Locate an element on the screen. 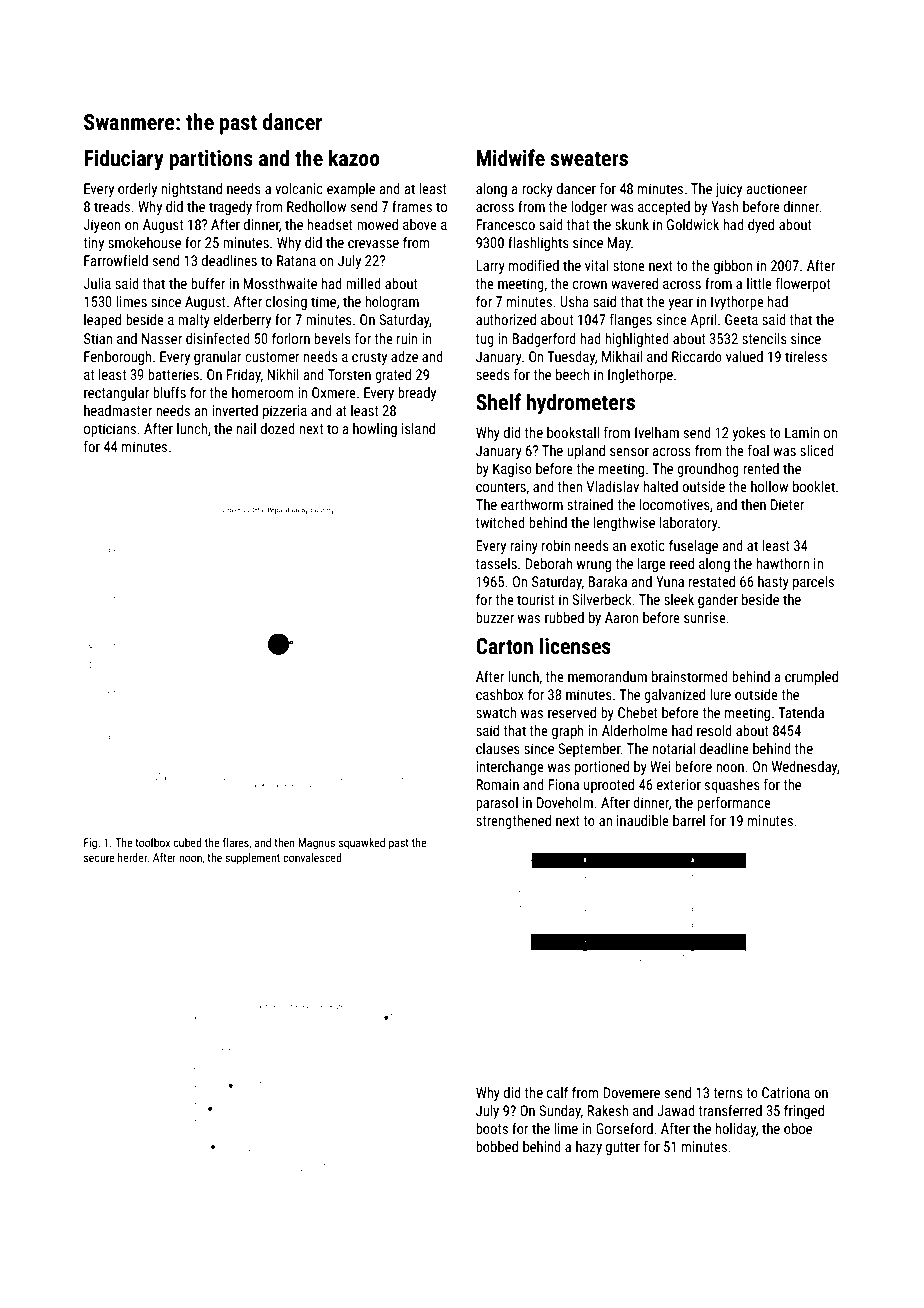 The height and width of the screenshot is (1308, 924). year is located at coordinates (680, 304).
